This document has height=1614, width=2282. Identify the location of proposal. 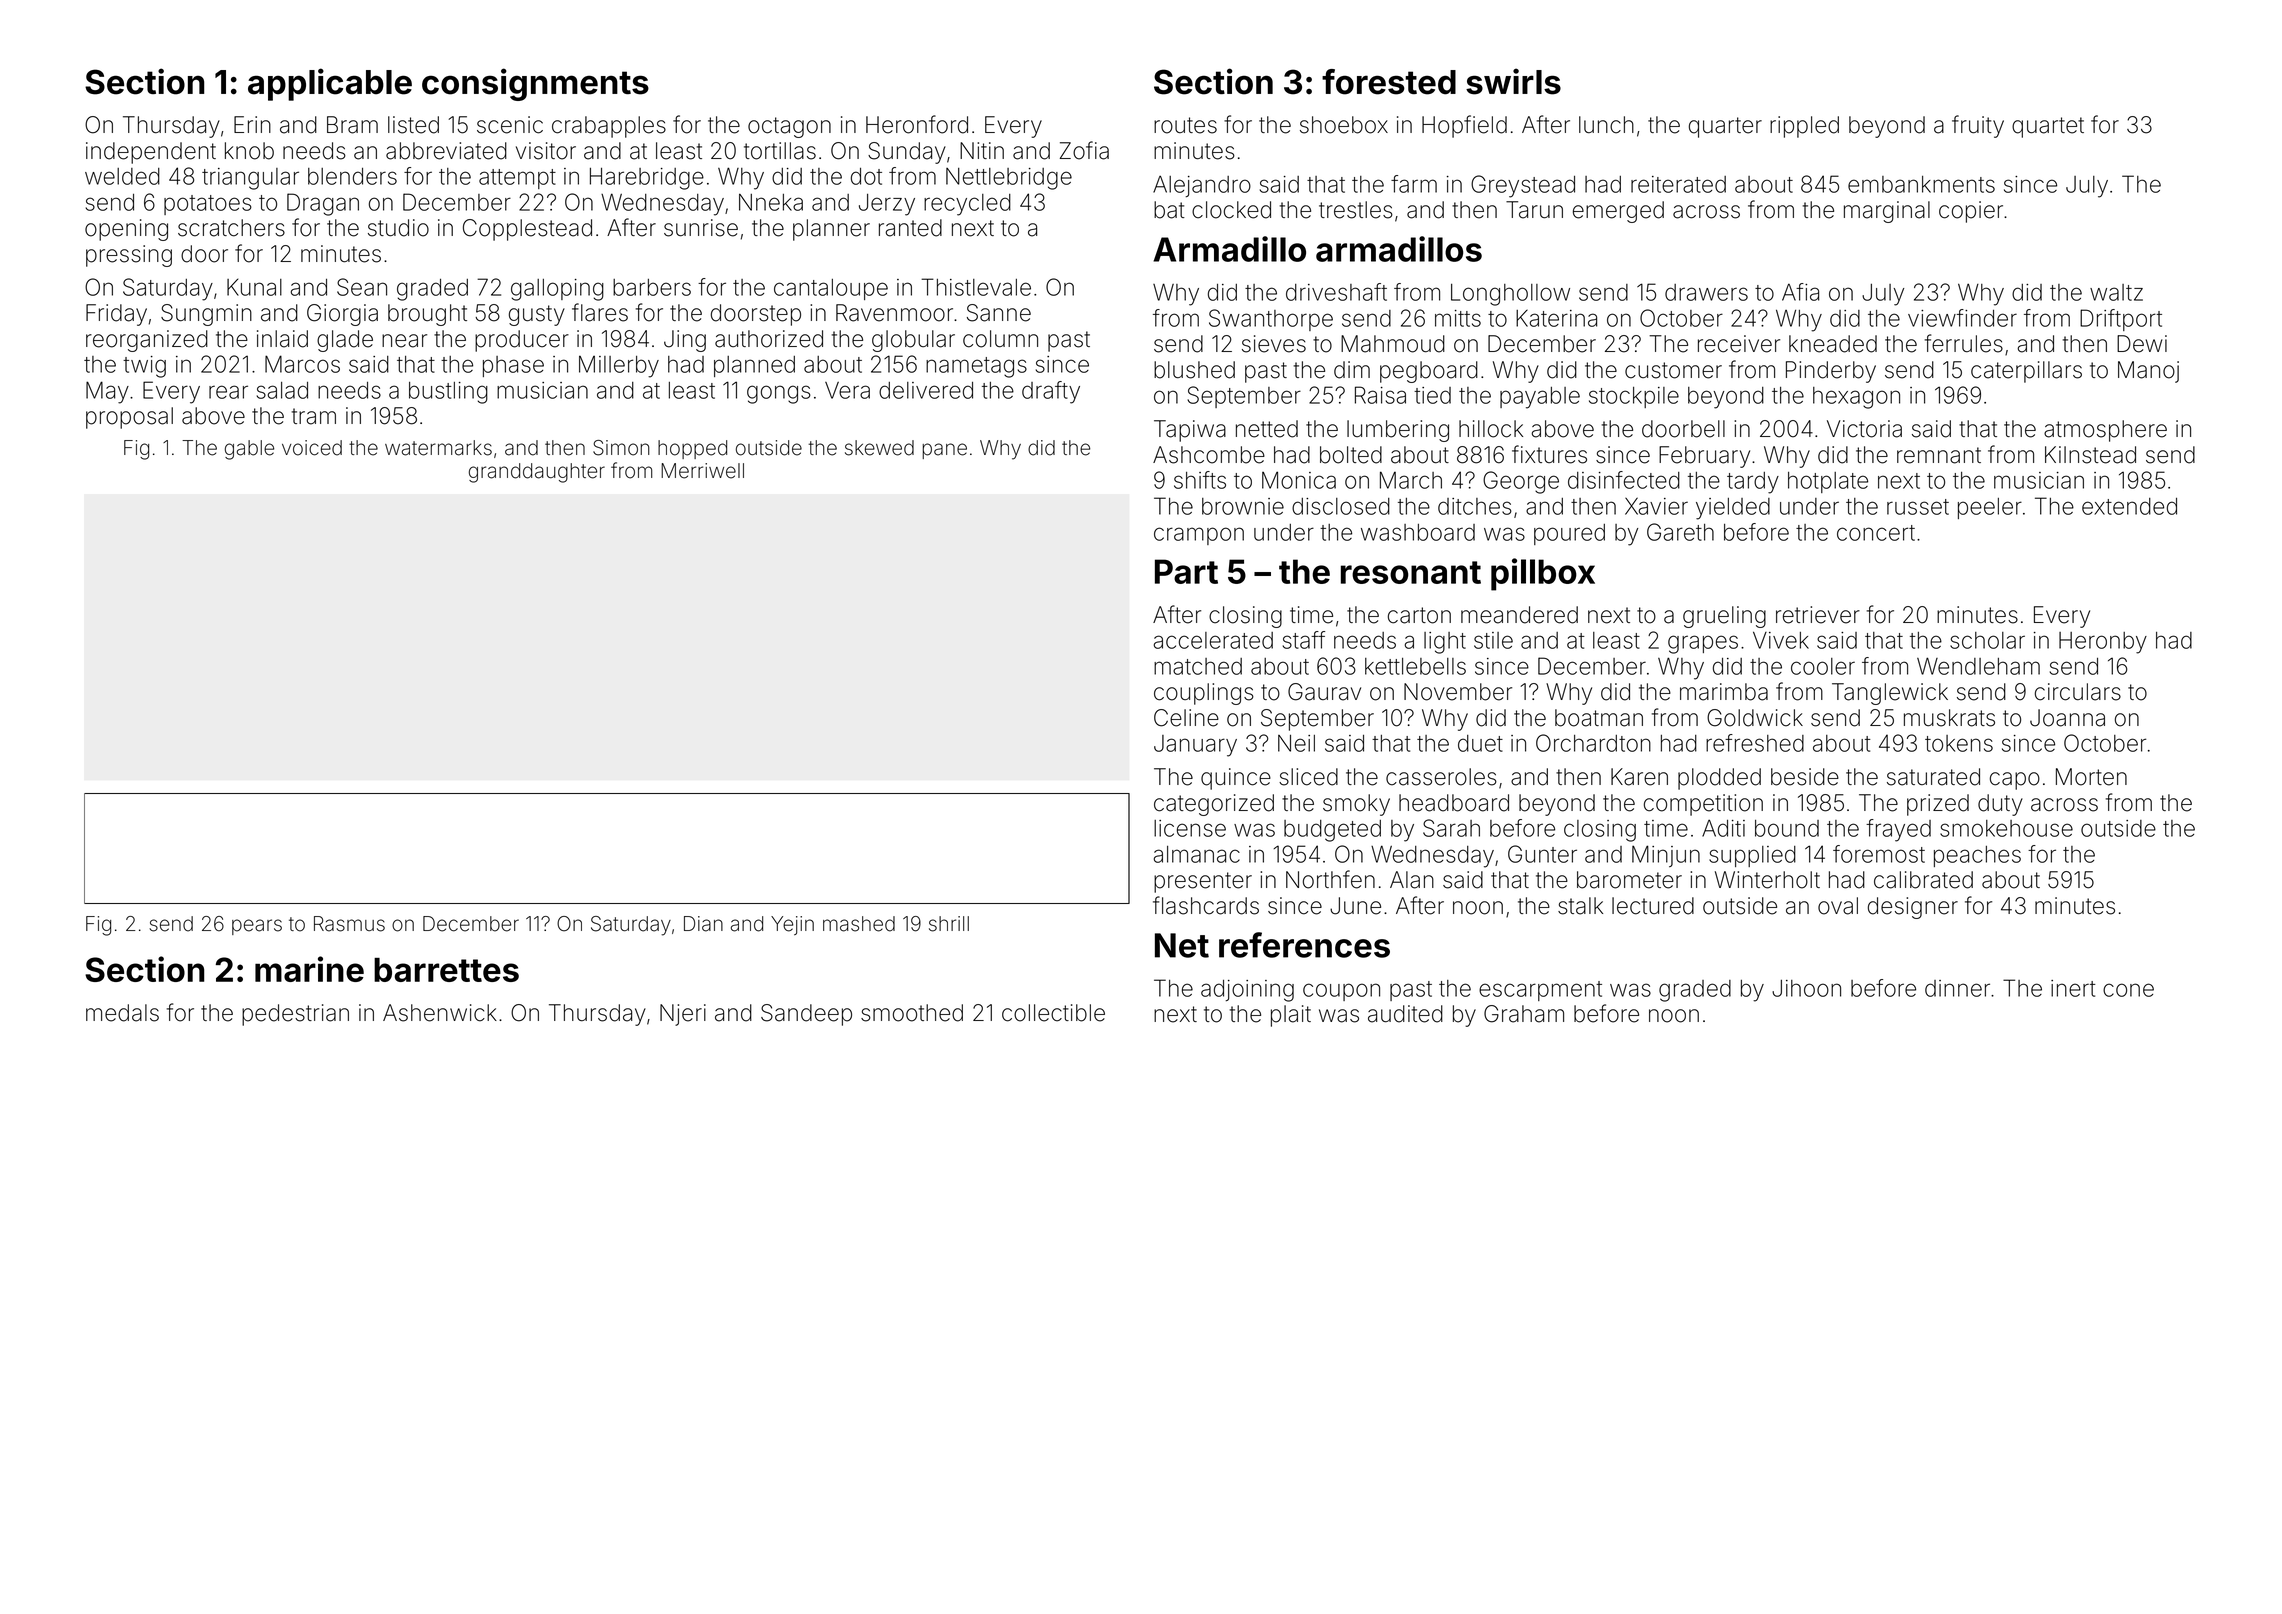
(129, 418).
